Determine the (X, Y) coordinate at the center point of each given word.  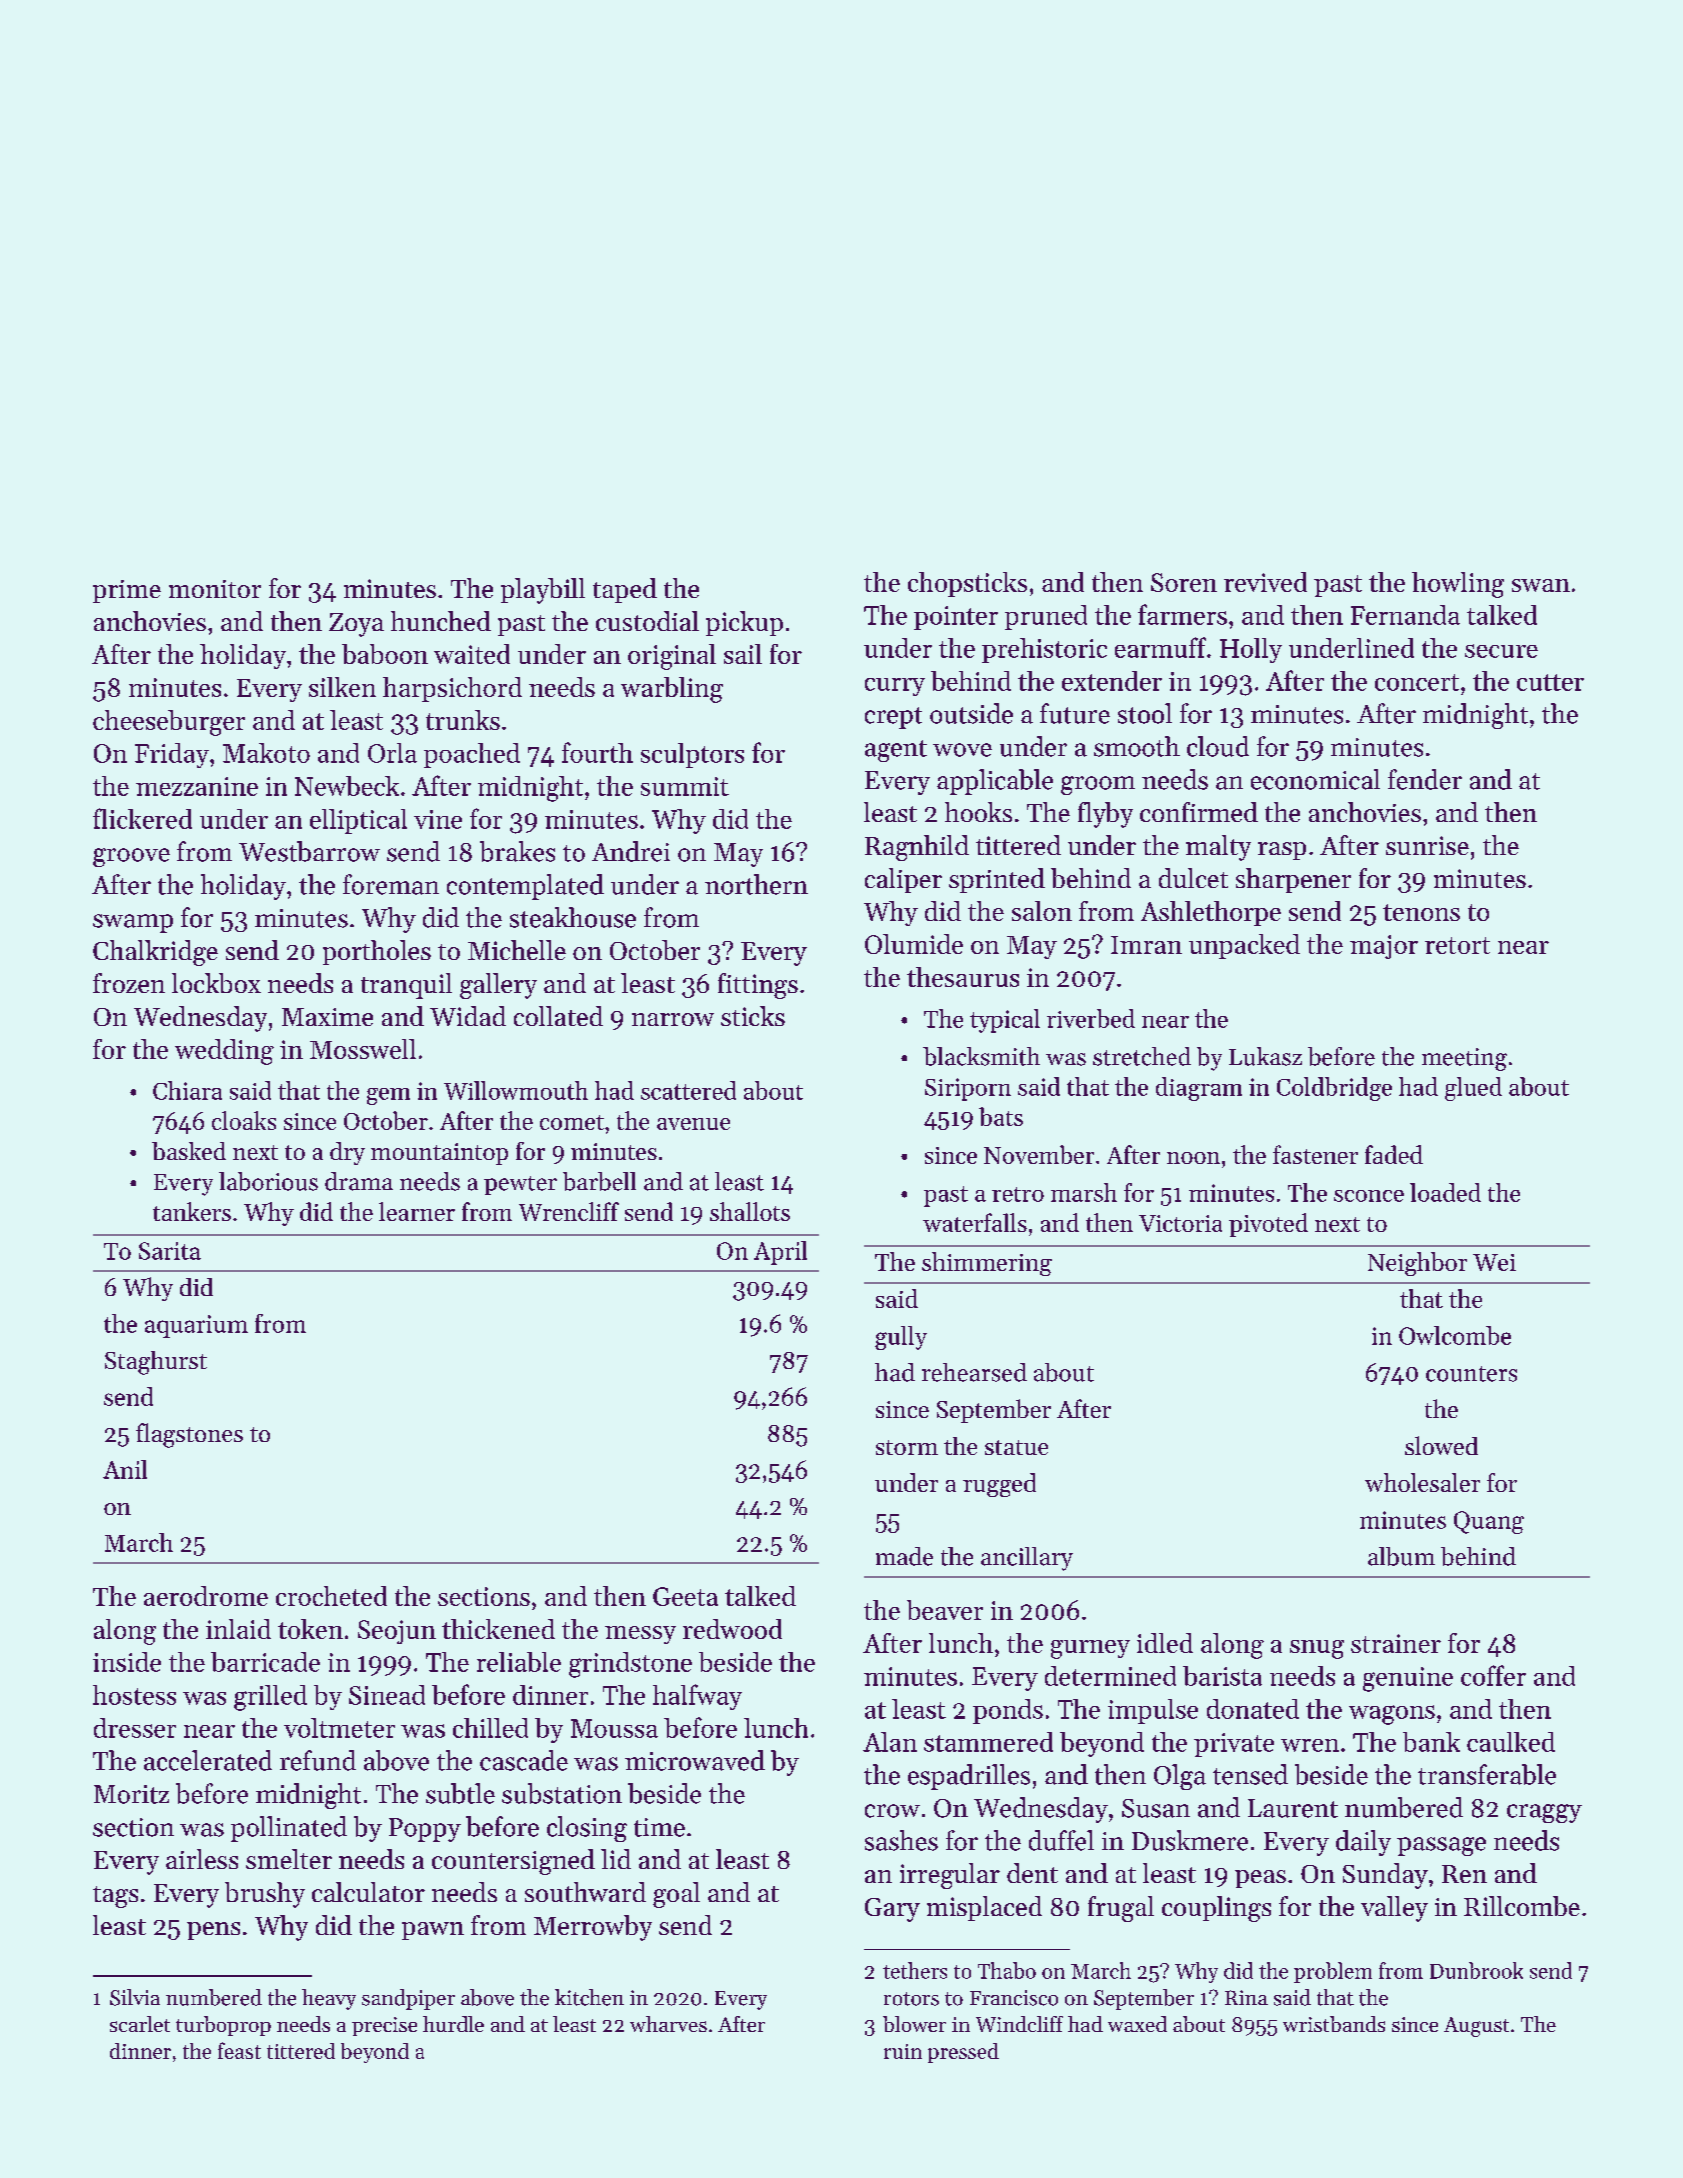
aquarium (196, 1326)
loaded (1445, 1192)
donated (1253, 1709)
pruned (1046, 617)
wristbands (1334, 2024)
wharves (668, 2024)
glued (1473, 1089)
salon (1042, 911)
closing (587, 1829)
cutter (1550, 682)
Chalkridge (155, 953)
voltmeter (339, 1728)
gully (901, 1338)
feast (239, 2050)
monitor (215, 589)
